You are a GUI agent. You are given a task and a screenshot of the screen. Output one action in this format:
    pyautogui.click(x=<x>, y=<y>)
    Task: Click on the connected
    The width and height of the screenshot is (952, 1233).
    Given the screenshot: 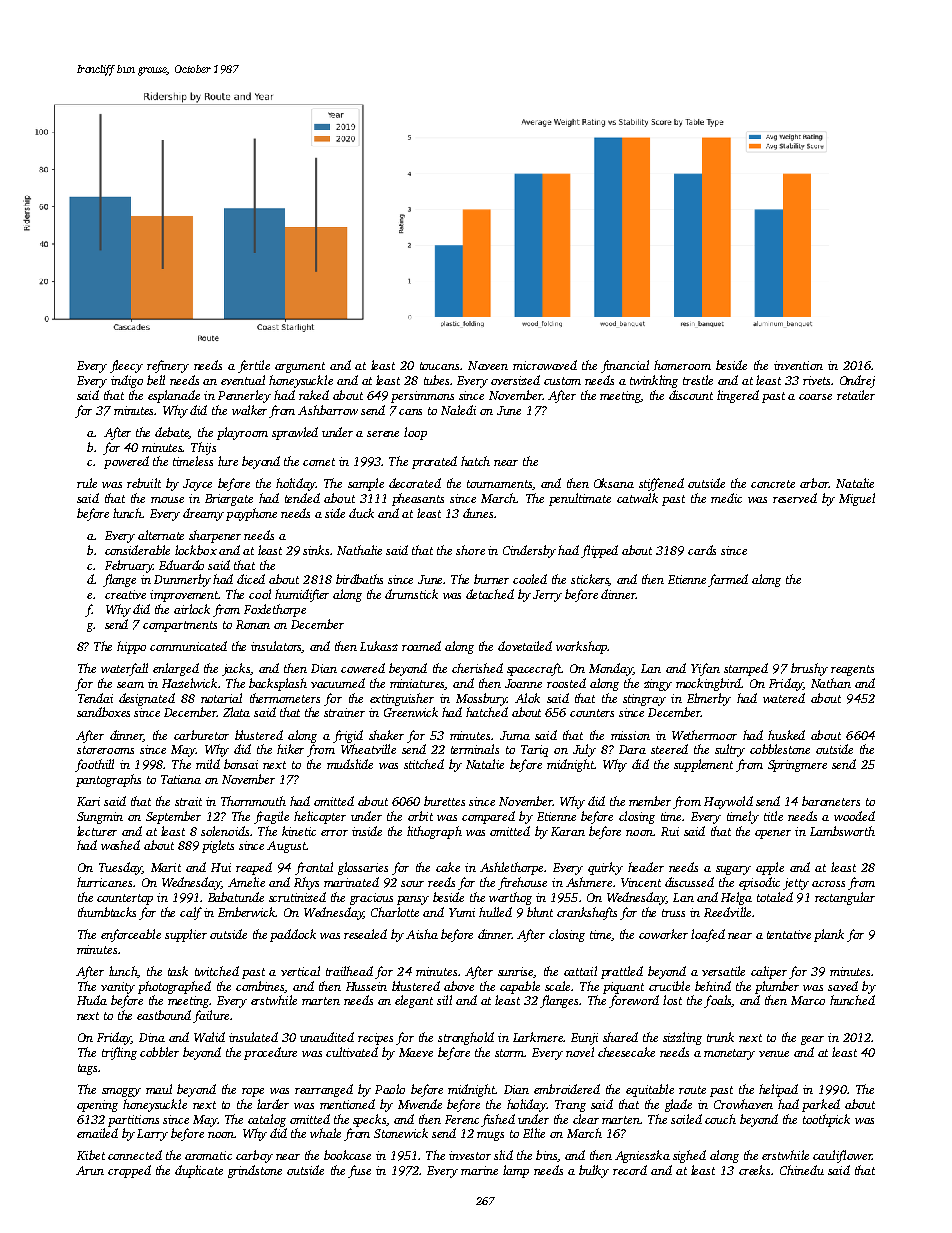 What is the action you would take?
    pyautogui.click(x=135, y=1155)
